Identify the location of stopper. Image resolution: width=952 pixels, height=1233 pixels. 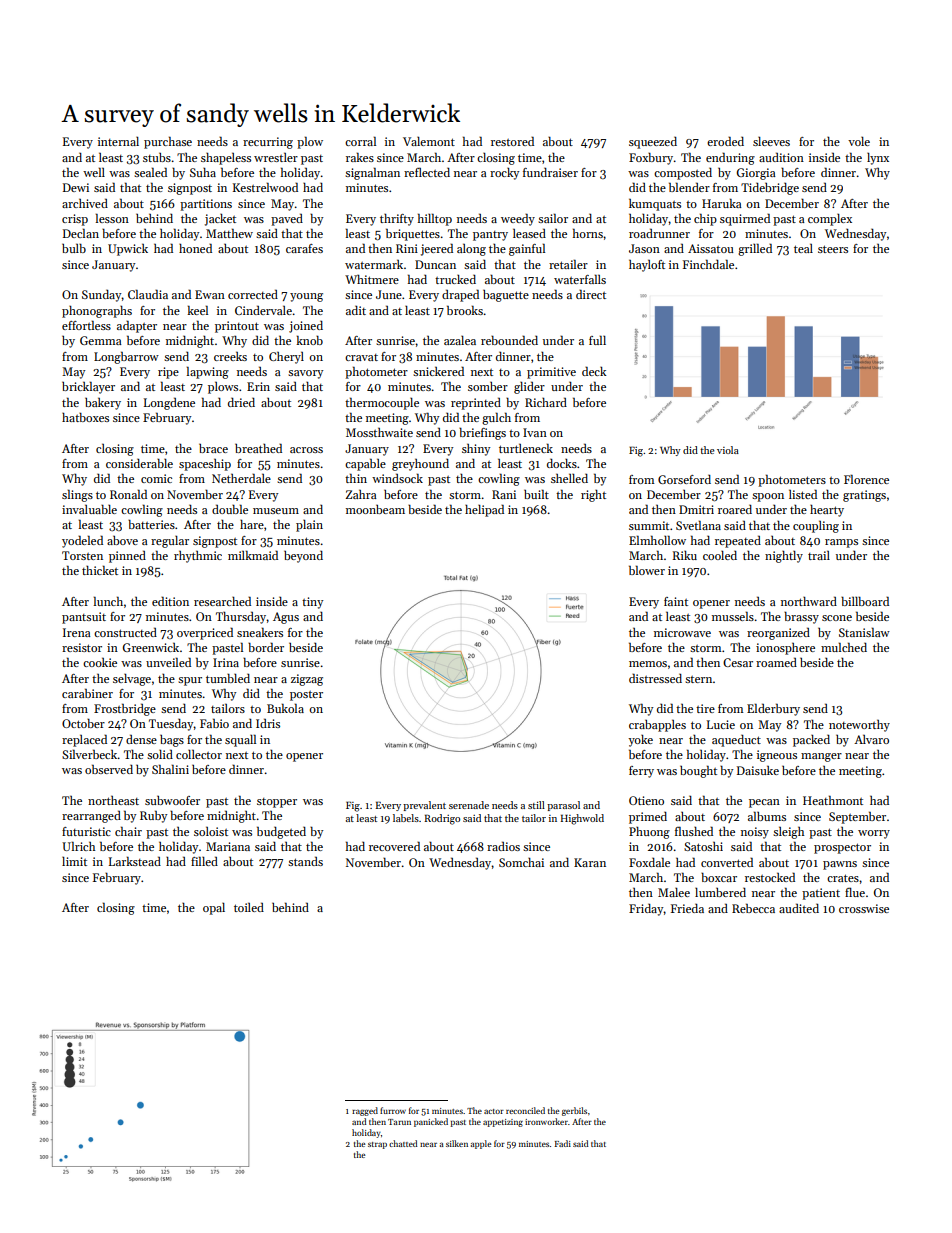
(277, 803).
